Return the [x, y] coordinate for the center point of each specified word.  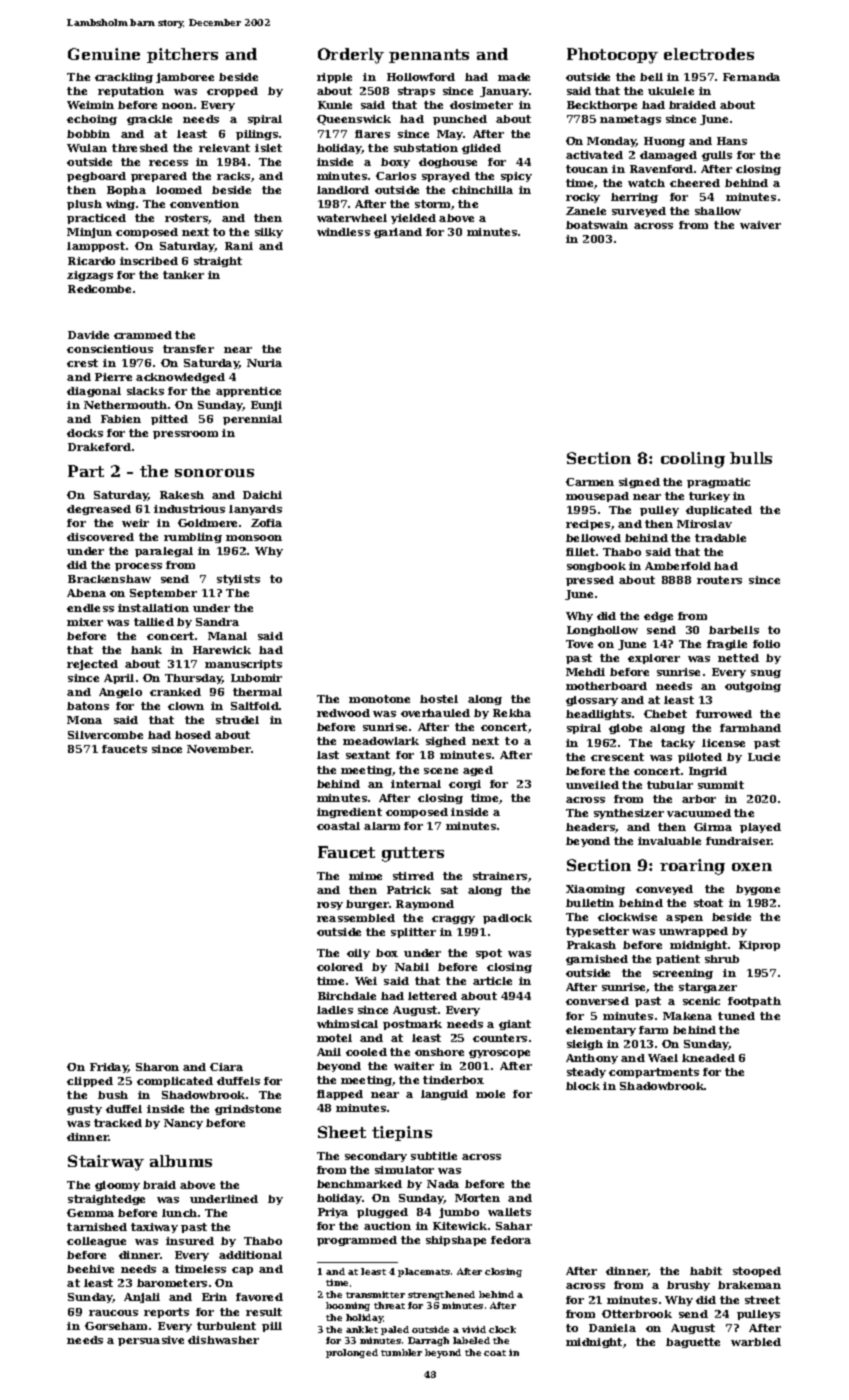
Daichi [262, 495]
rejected [92, 665]
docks [85, 433]
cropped [232, 92]
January [504, 92]
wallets [509, 1212]
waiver [760, 225]
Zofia [266, 523]
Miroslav [704, 524]
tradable [720, 538]
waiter [414, 1066]
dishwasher [223, 1340]
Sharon [157, 1067]
